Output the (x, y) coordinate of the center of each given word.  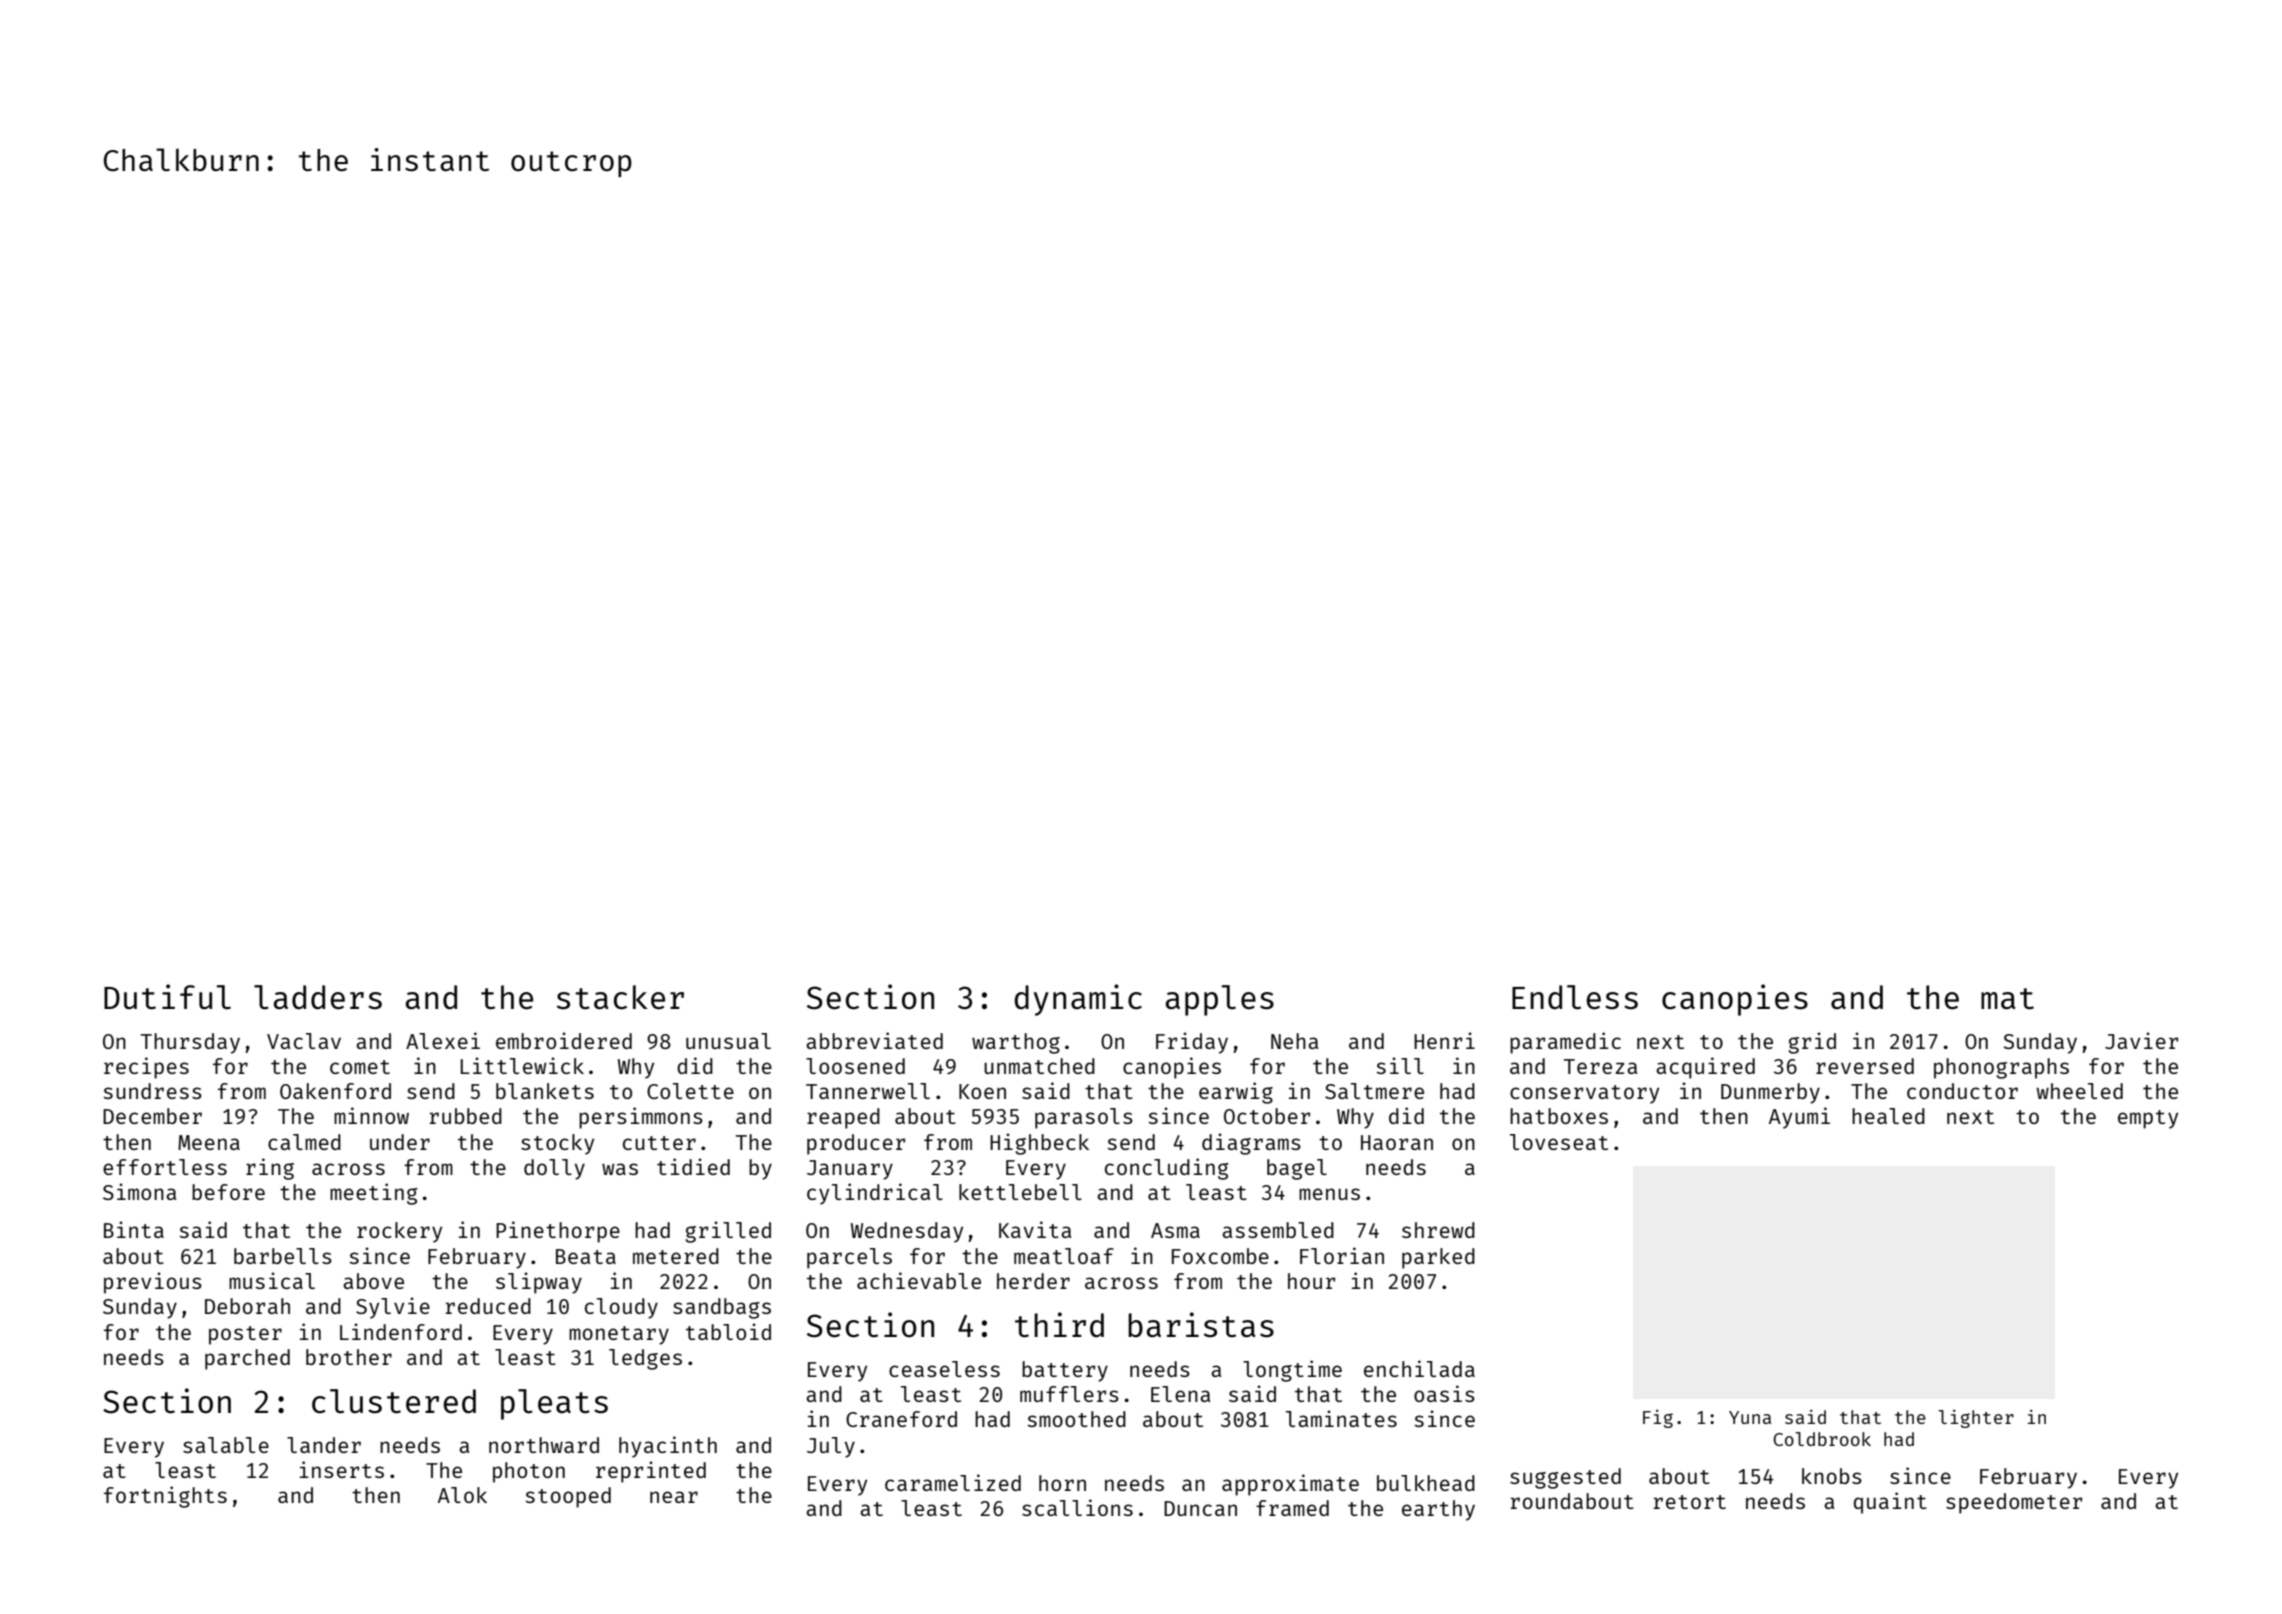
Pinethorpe (558, 1232)
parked (1438, 1258)
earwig (1236, 1093)
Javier (2141, 1040)
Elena (1180, 1394)
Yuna (1750, 1417)
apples (1220, 1000)
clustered (394, 1401)
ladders (318, 997)
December (152, 1116)
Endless (1575, 997)
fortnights (165, 1497)
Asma (1175, 1230)
